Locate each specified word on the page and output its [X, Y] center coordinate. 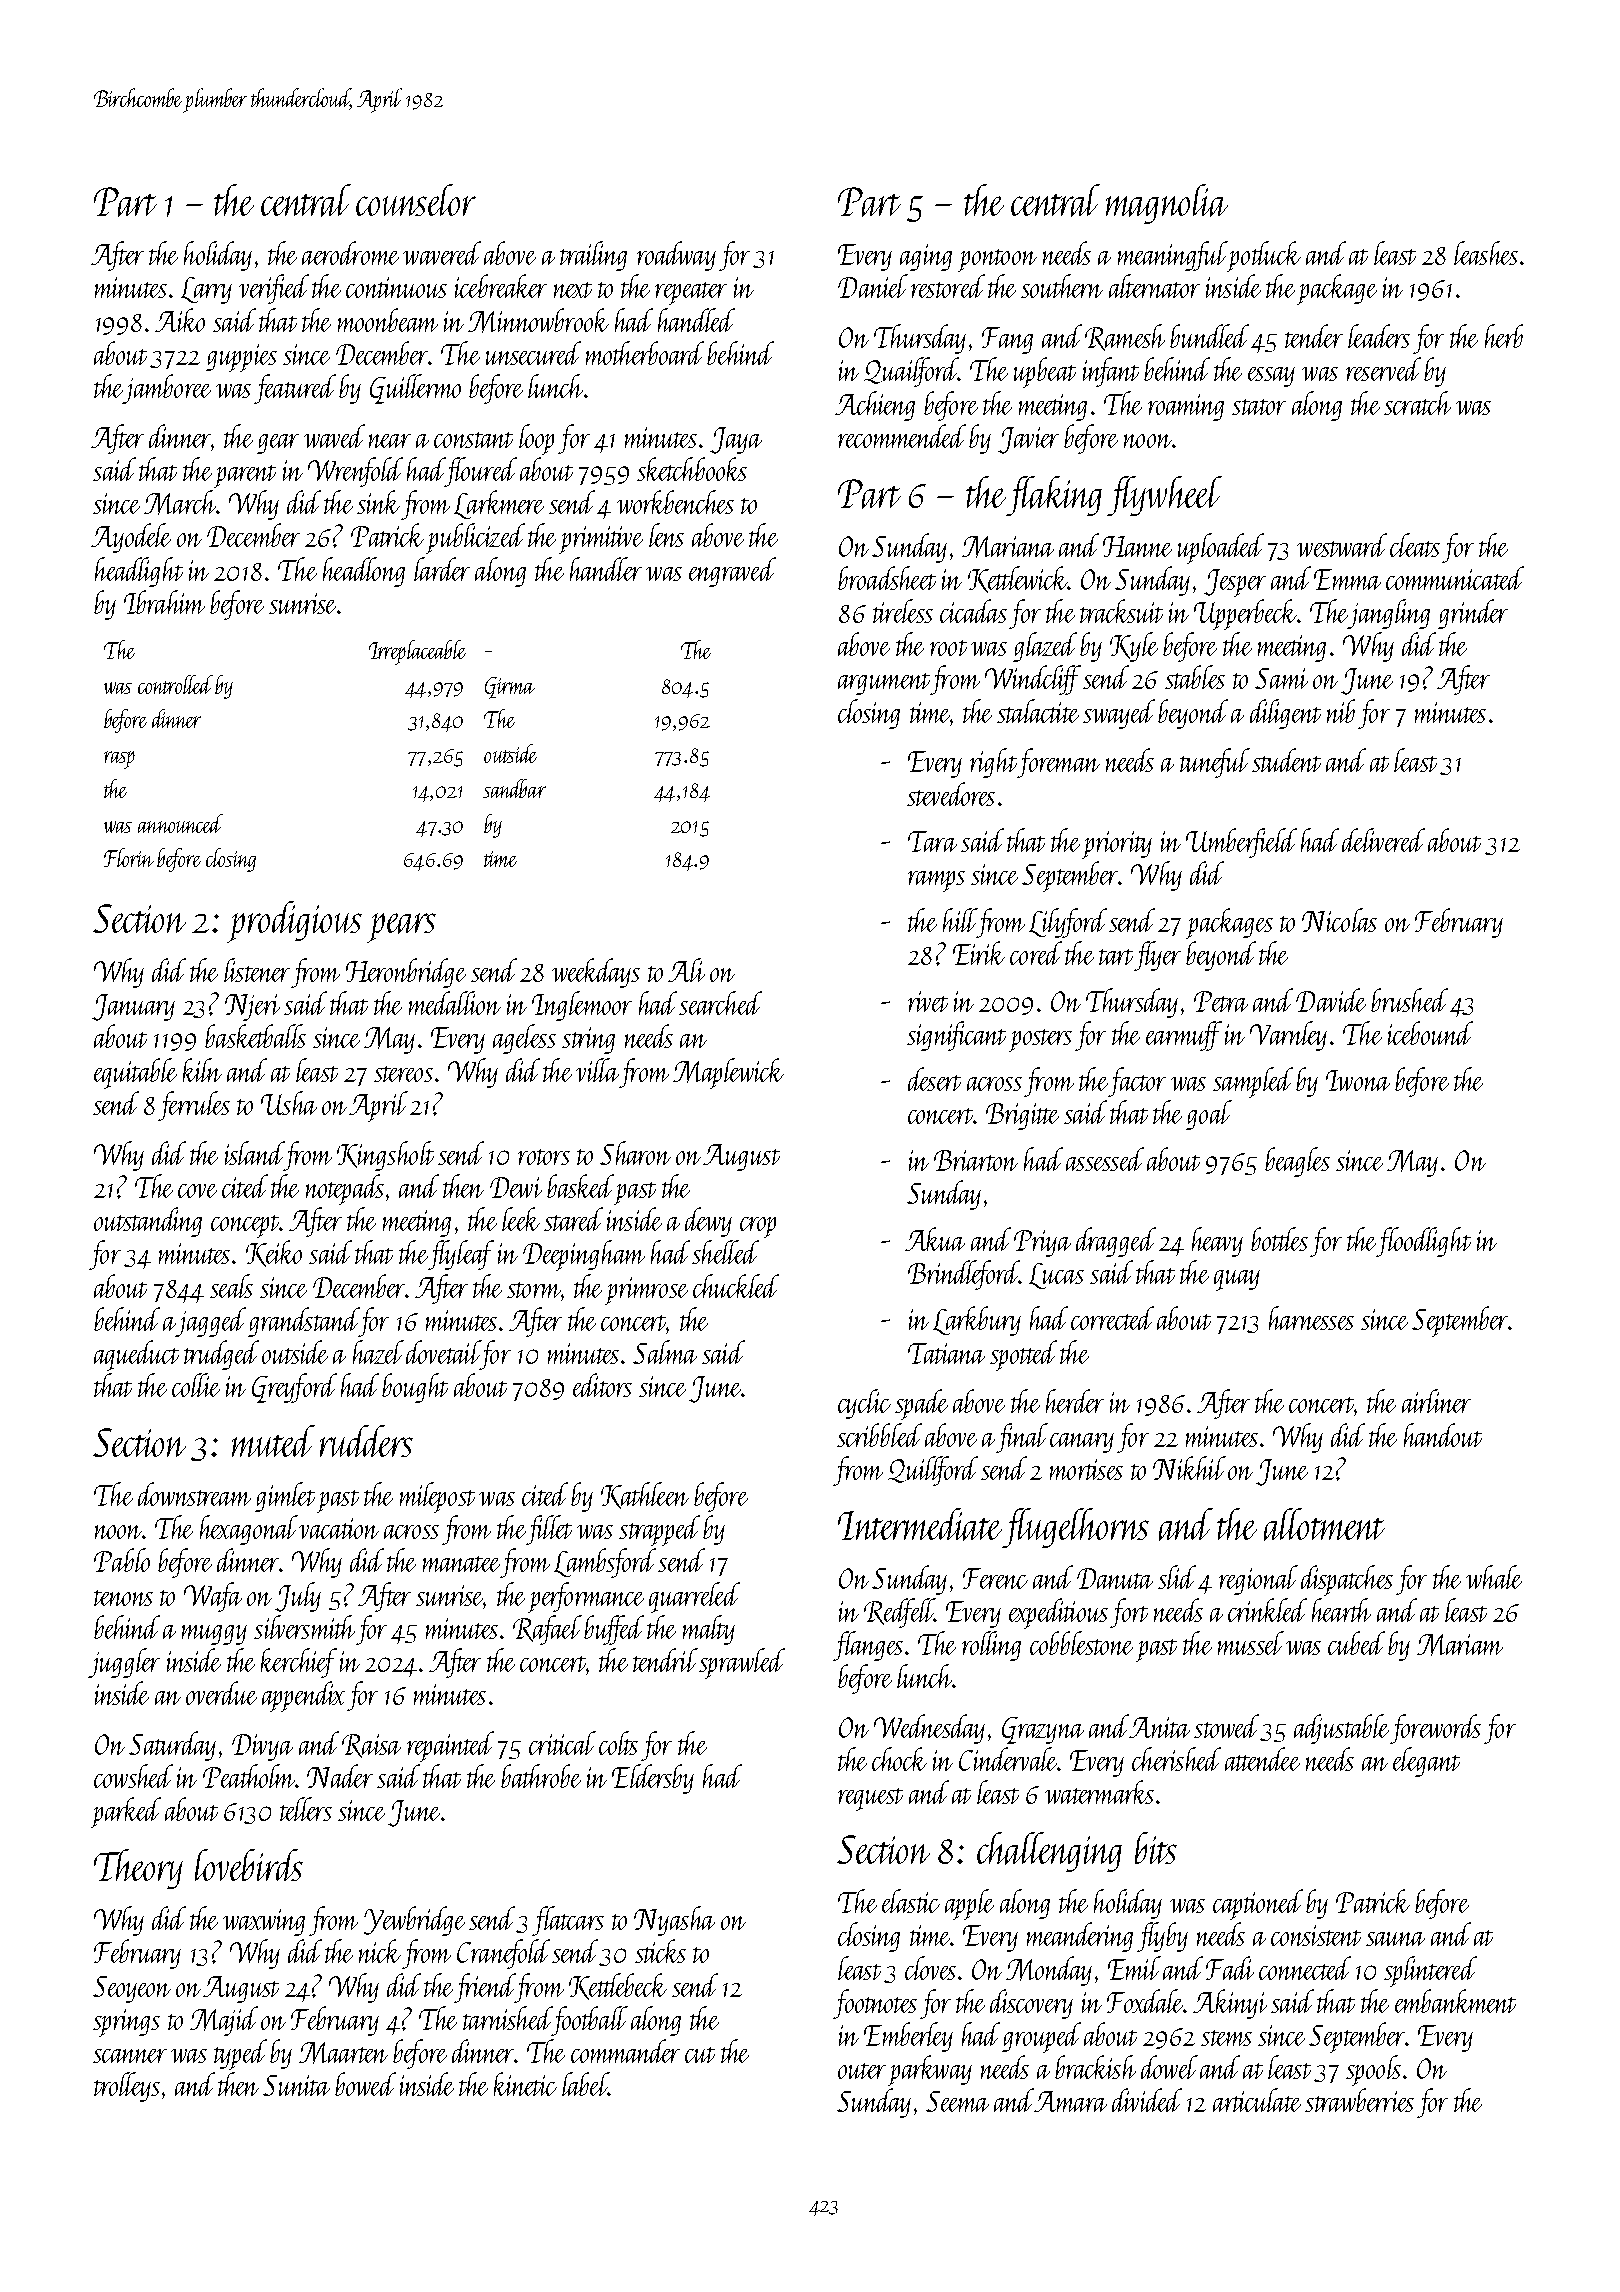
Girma [510, 688]
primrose [646, 1291]
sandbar [514, 788]
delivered [1383, 840]
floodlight [1423, 1242]
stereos [403, 1074]
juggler [124, 1663]
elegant [1426, 1762]
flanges [868, 1646]
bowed [365, 2084]
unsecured [533, 353]
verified [274, 289]
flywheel [1164, 496]
